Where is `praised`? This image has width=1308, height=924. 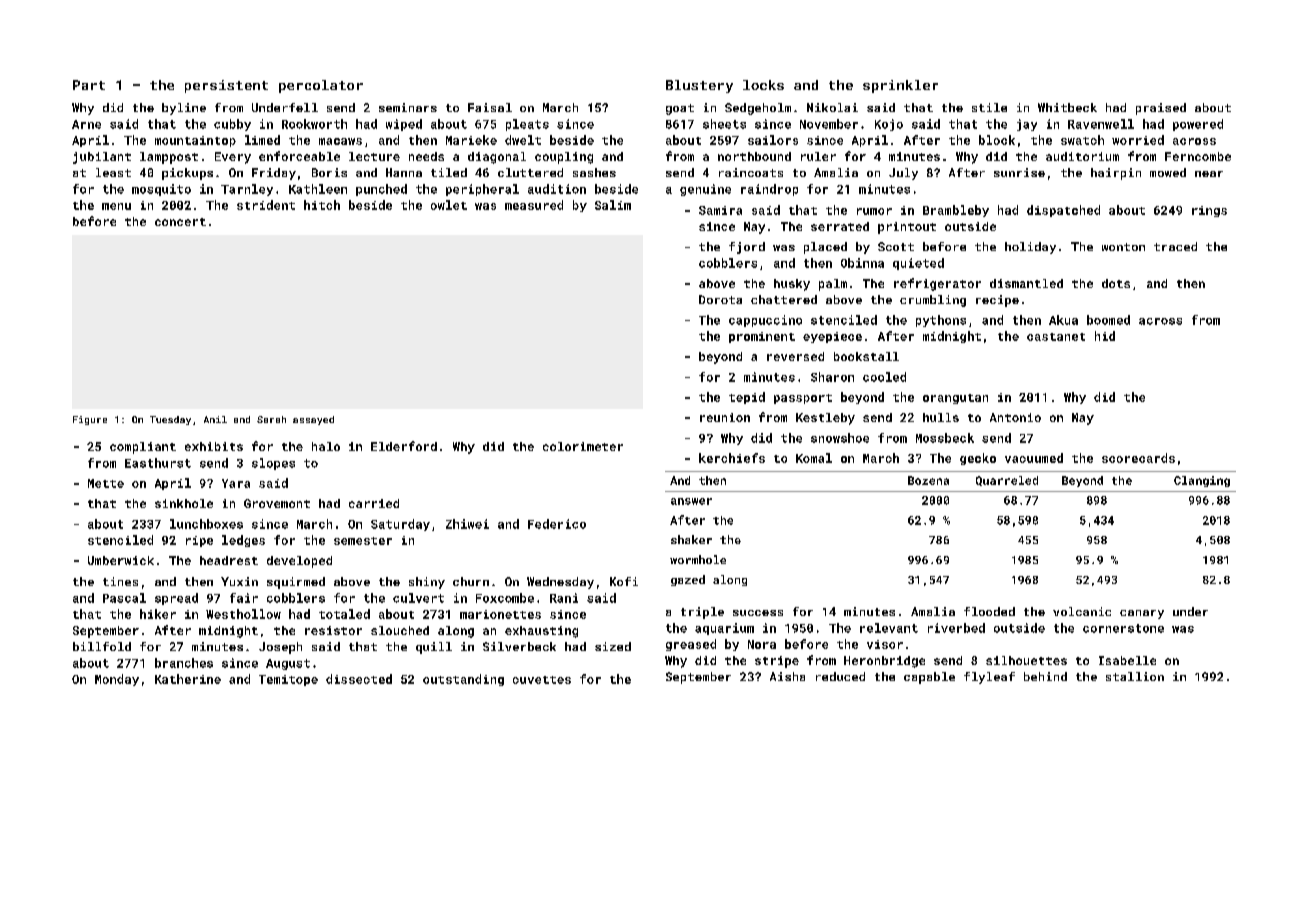
praised is located at coordinates (1161, 109).
